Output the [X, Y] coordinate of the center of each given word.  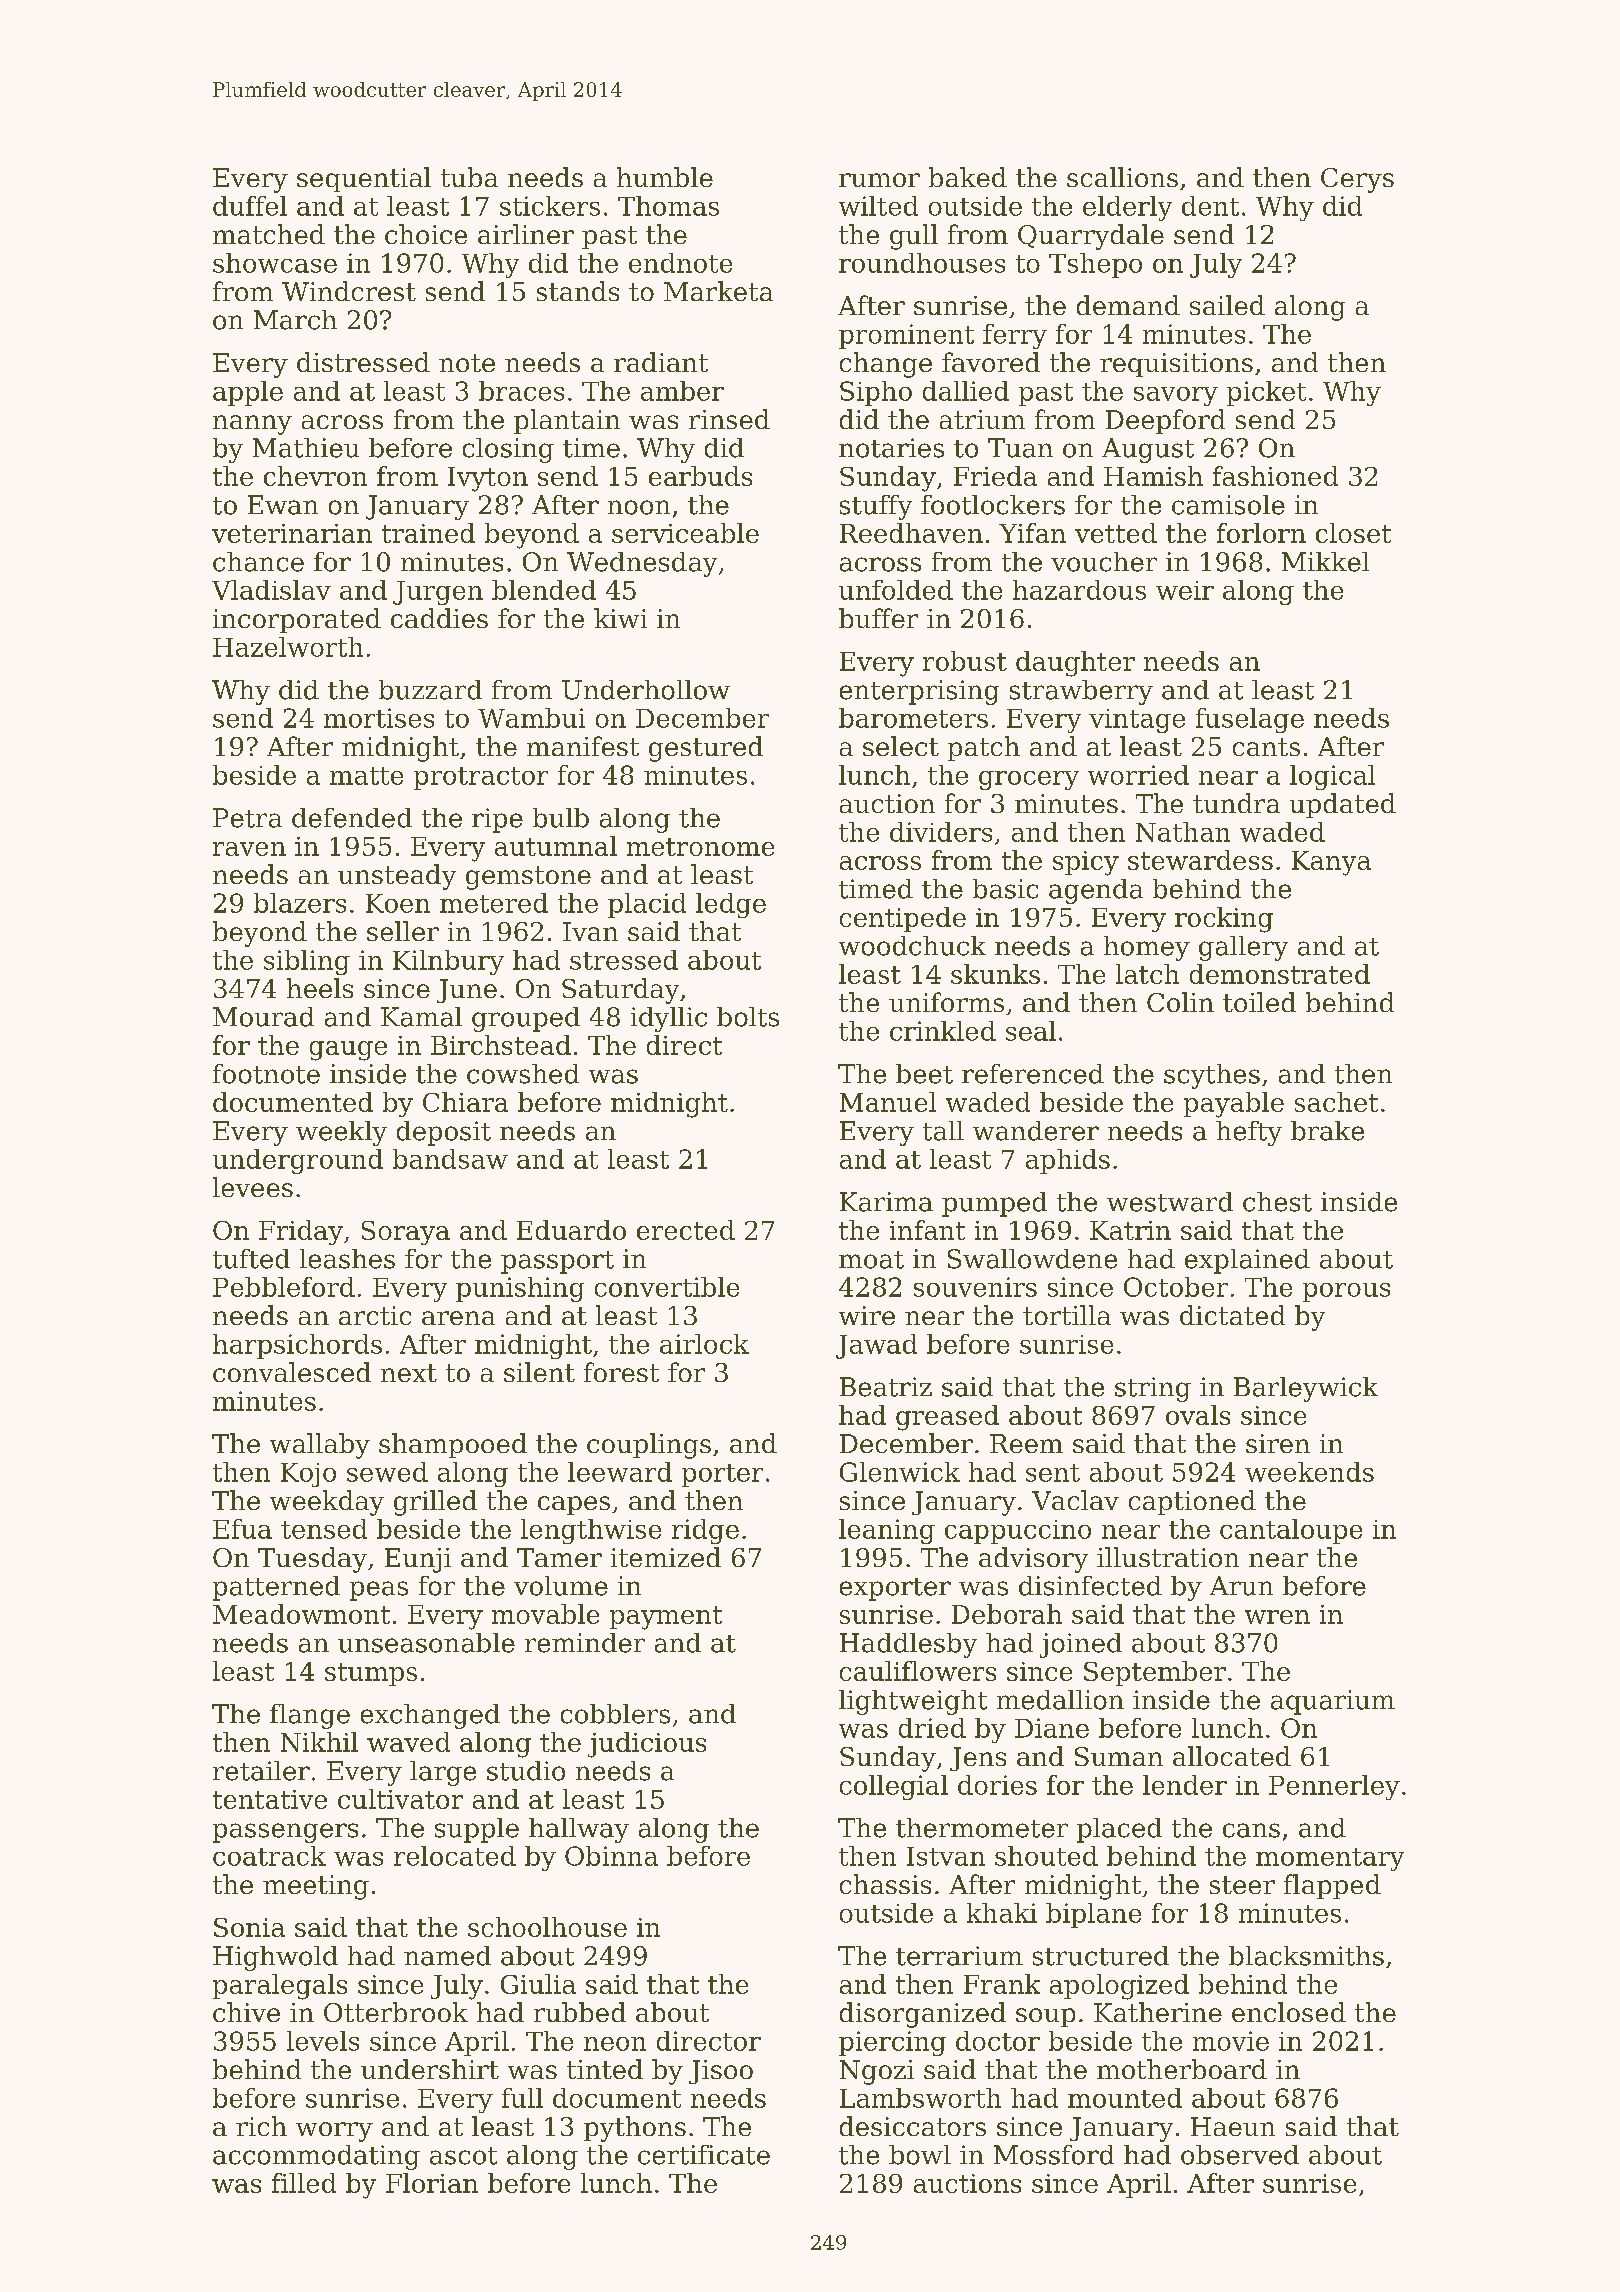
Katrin [1130, 1230]
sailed [1227, 305]
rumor [879, 180]
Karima [886, 1202]
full [522, 2098]
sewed [387, 1472]
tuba [469, 177]
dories [997, 1785]
